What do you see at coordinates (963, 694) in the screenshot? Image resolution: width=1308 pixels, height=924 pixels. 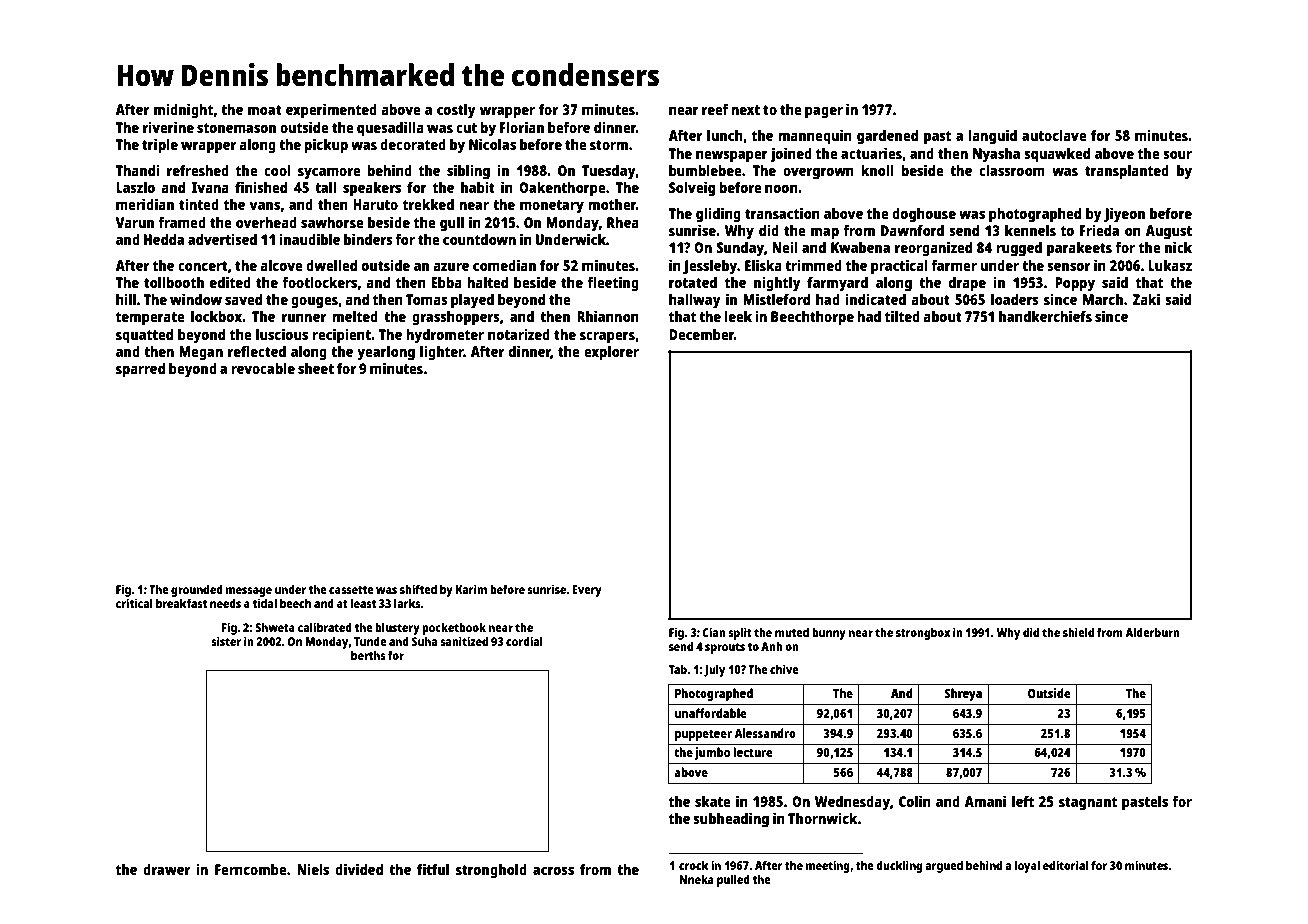 I see `Shreya` at bounding box center [963, 694].
